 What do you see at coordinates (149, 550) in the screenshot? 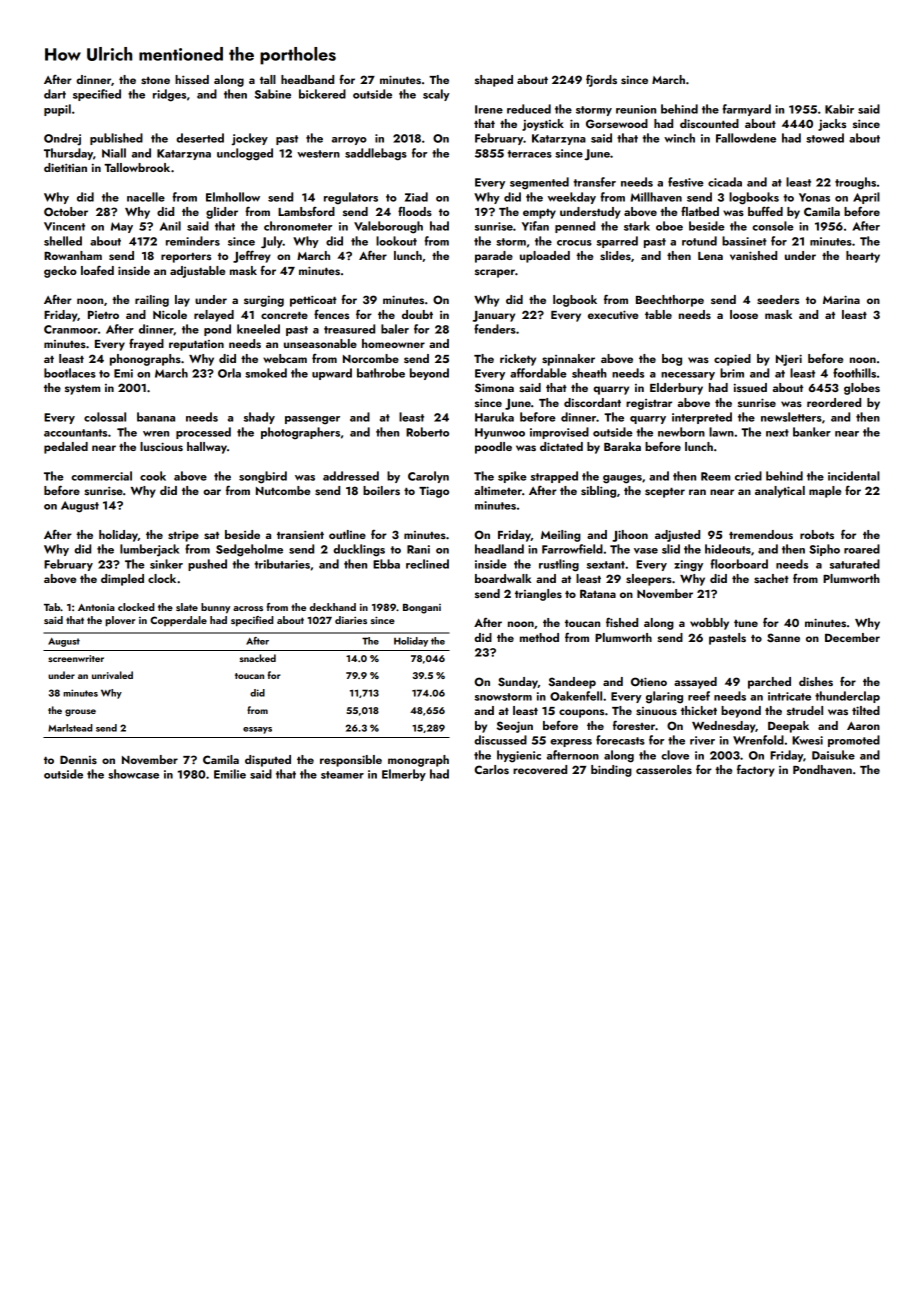
I see `lumberjack` at bounding box center [149, 550].
